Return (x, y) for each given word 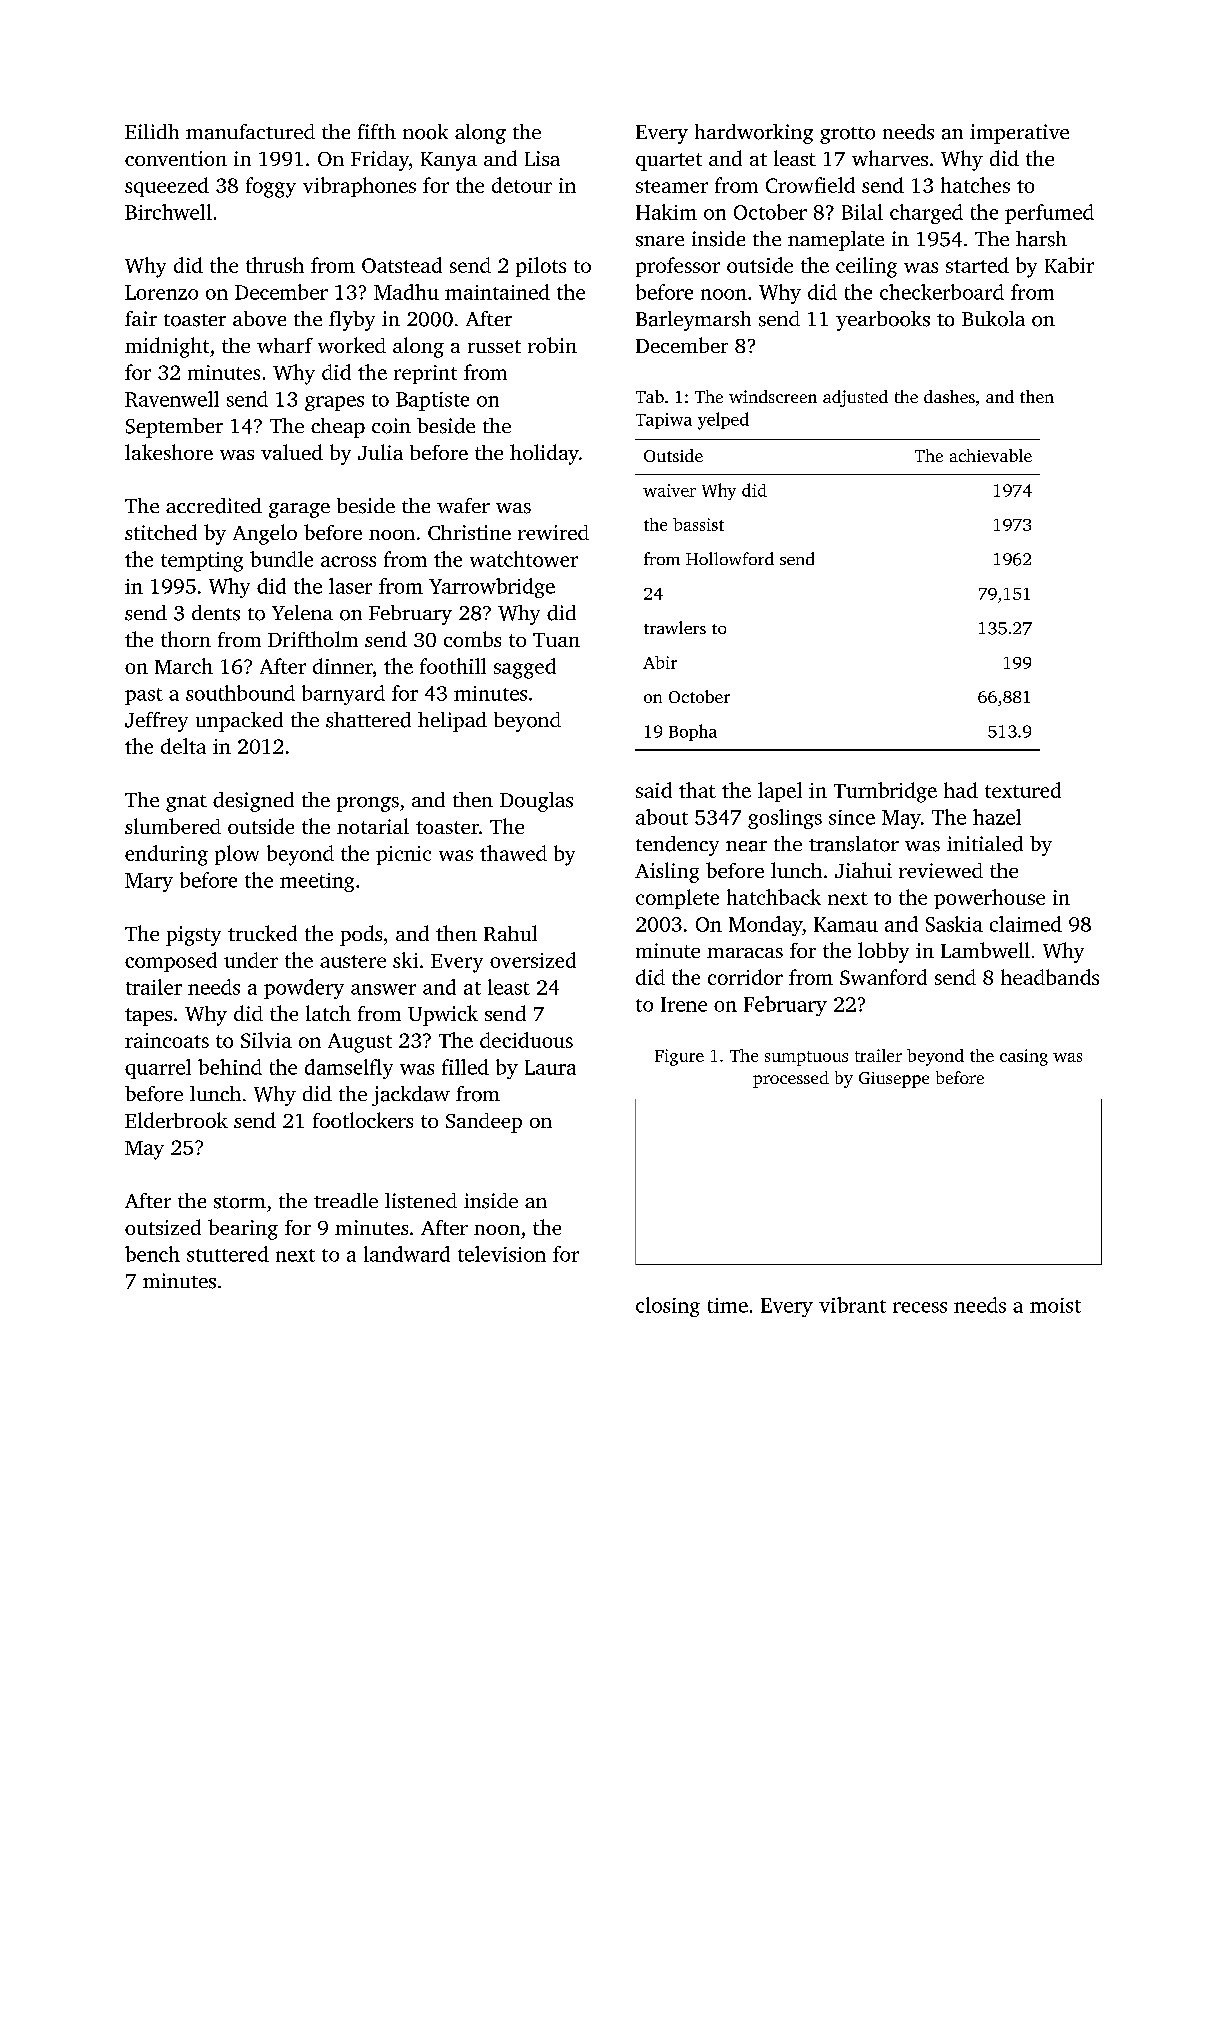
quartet (669, 162)
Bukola (993, 319)
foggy (271, 187)
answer (383, 989)
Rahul (510, 933)
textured (1023, 790)
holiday (544, 454)
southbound (240, 693)
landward (407, 1254)
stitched (161, 532)
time (728, 1305)
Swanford (883, 977)
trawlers (675, 627)
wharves (890, 158)
